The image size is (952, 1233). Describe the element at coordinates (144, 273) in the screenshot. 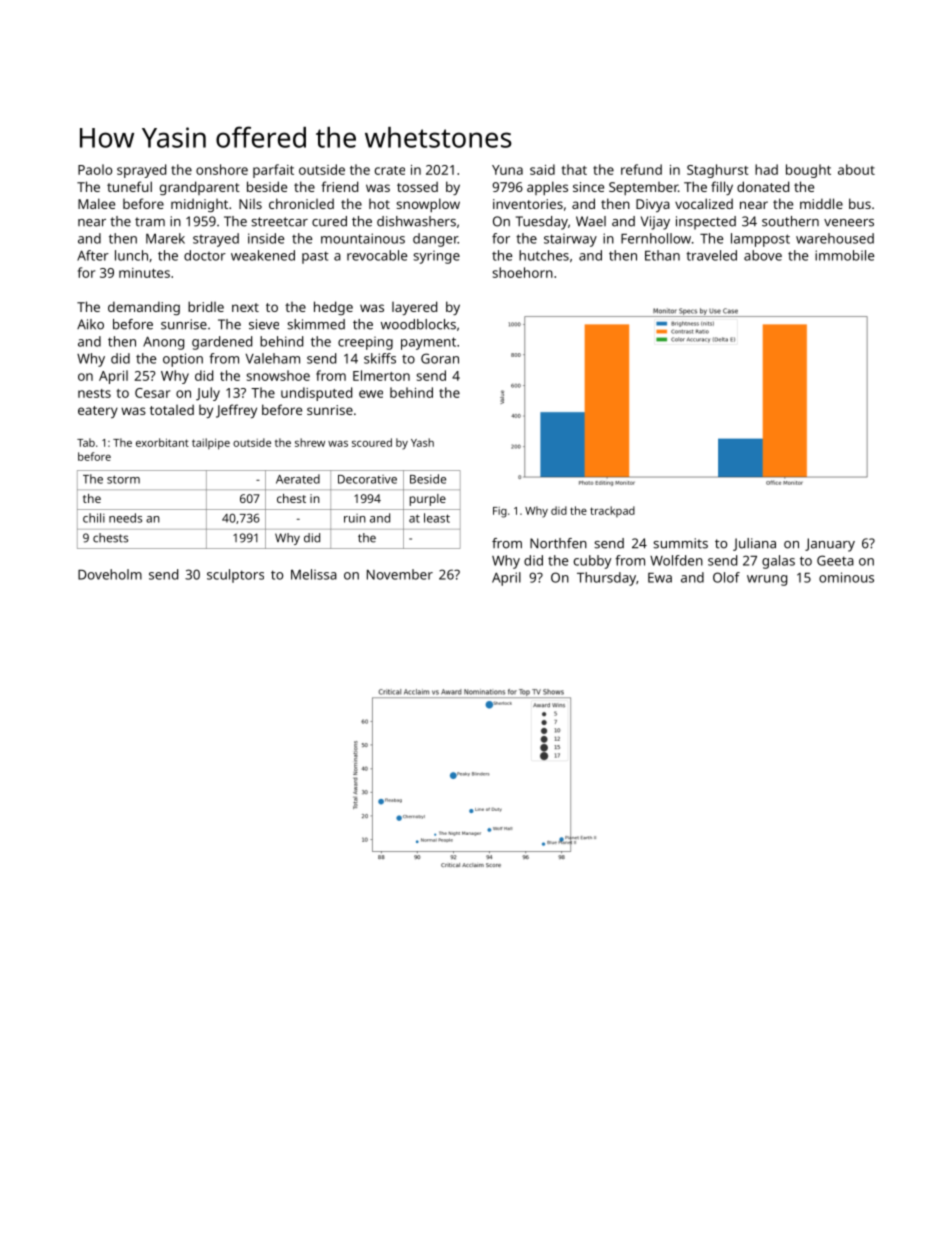

I see `minutes` at that location.
